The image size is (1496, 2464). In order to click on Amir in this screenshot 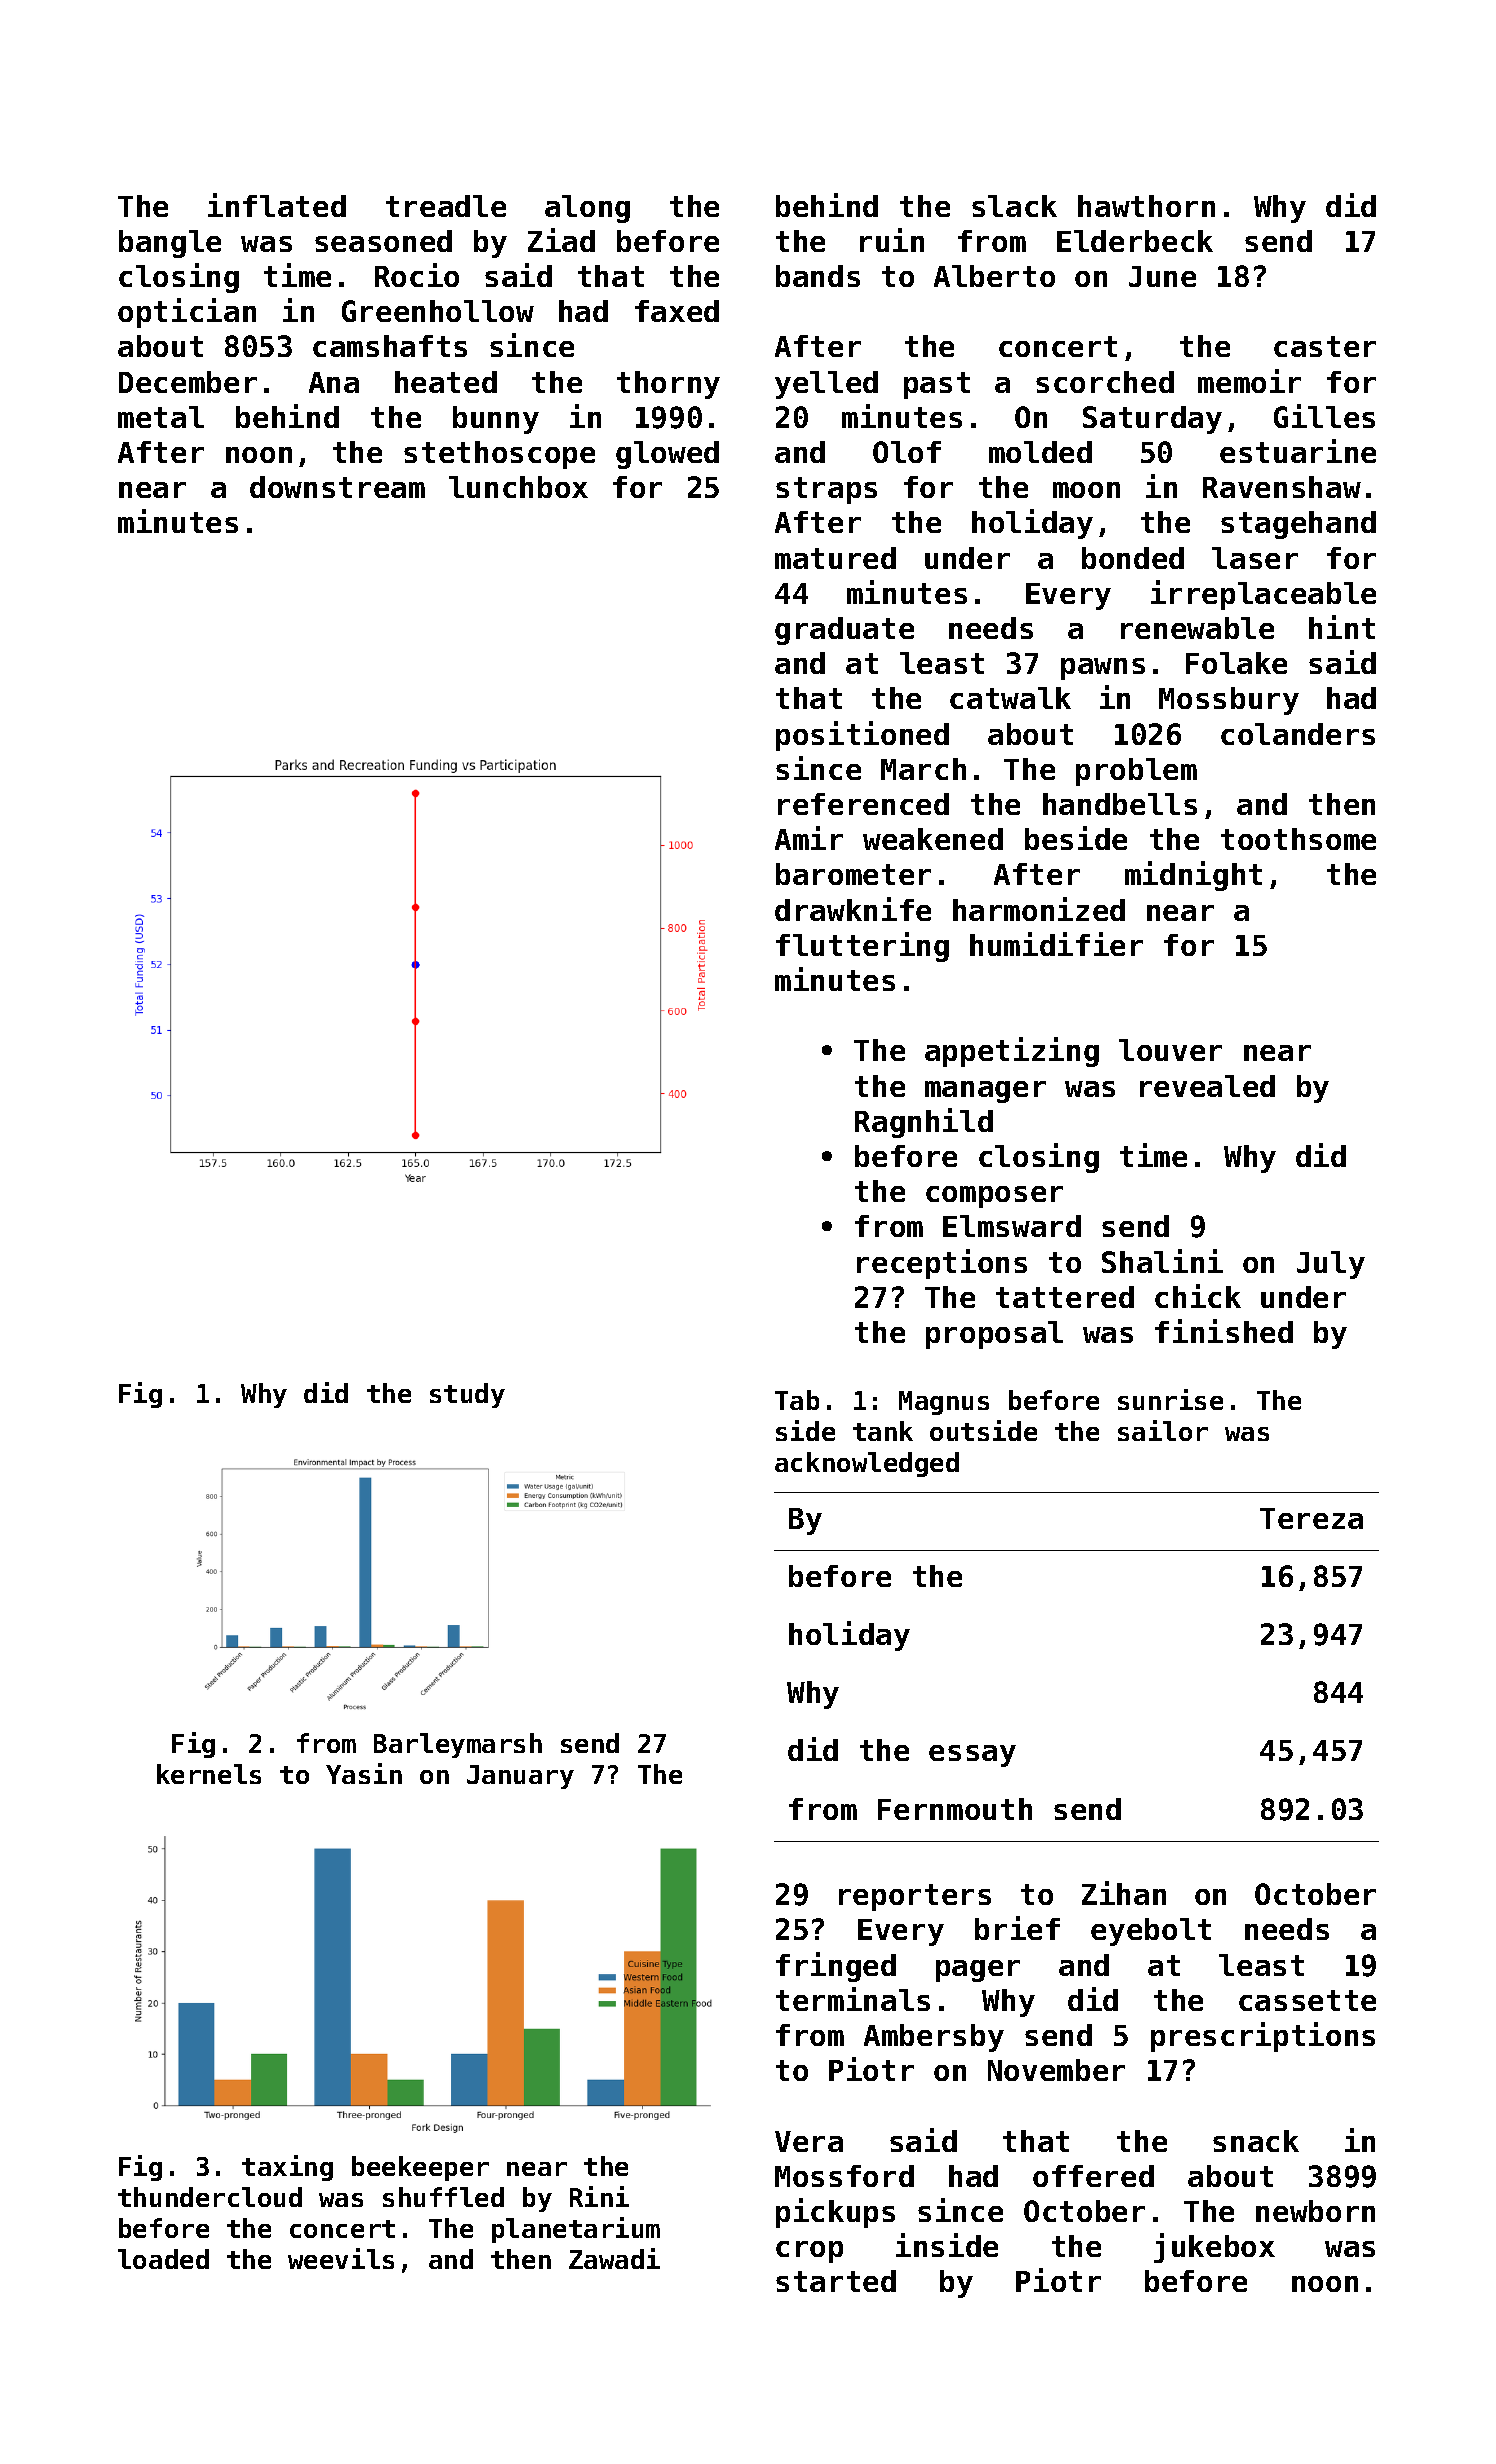, I will do `click(809, 838)`.
